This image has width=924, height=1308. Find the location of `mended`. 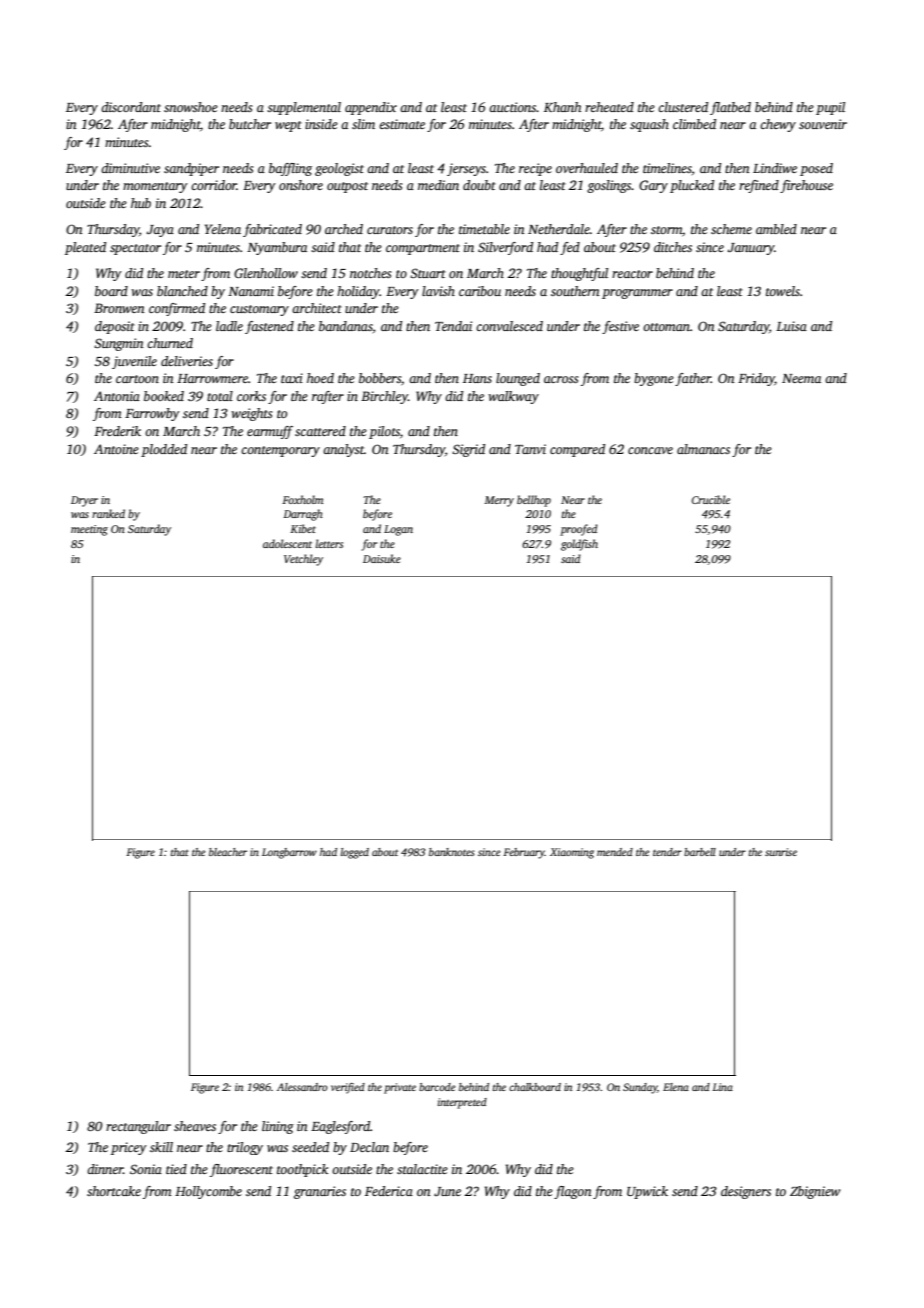

mended is located at coordinates (615, 852).
